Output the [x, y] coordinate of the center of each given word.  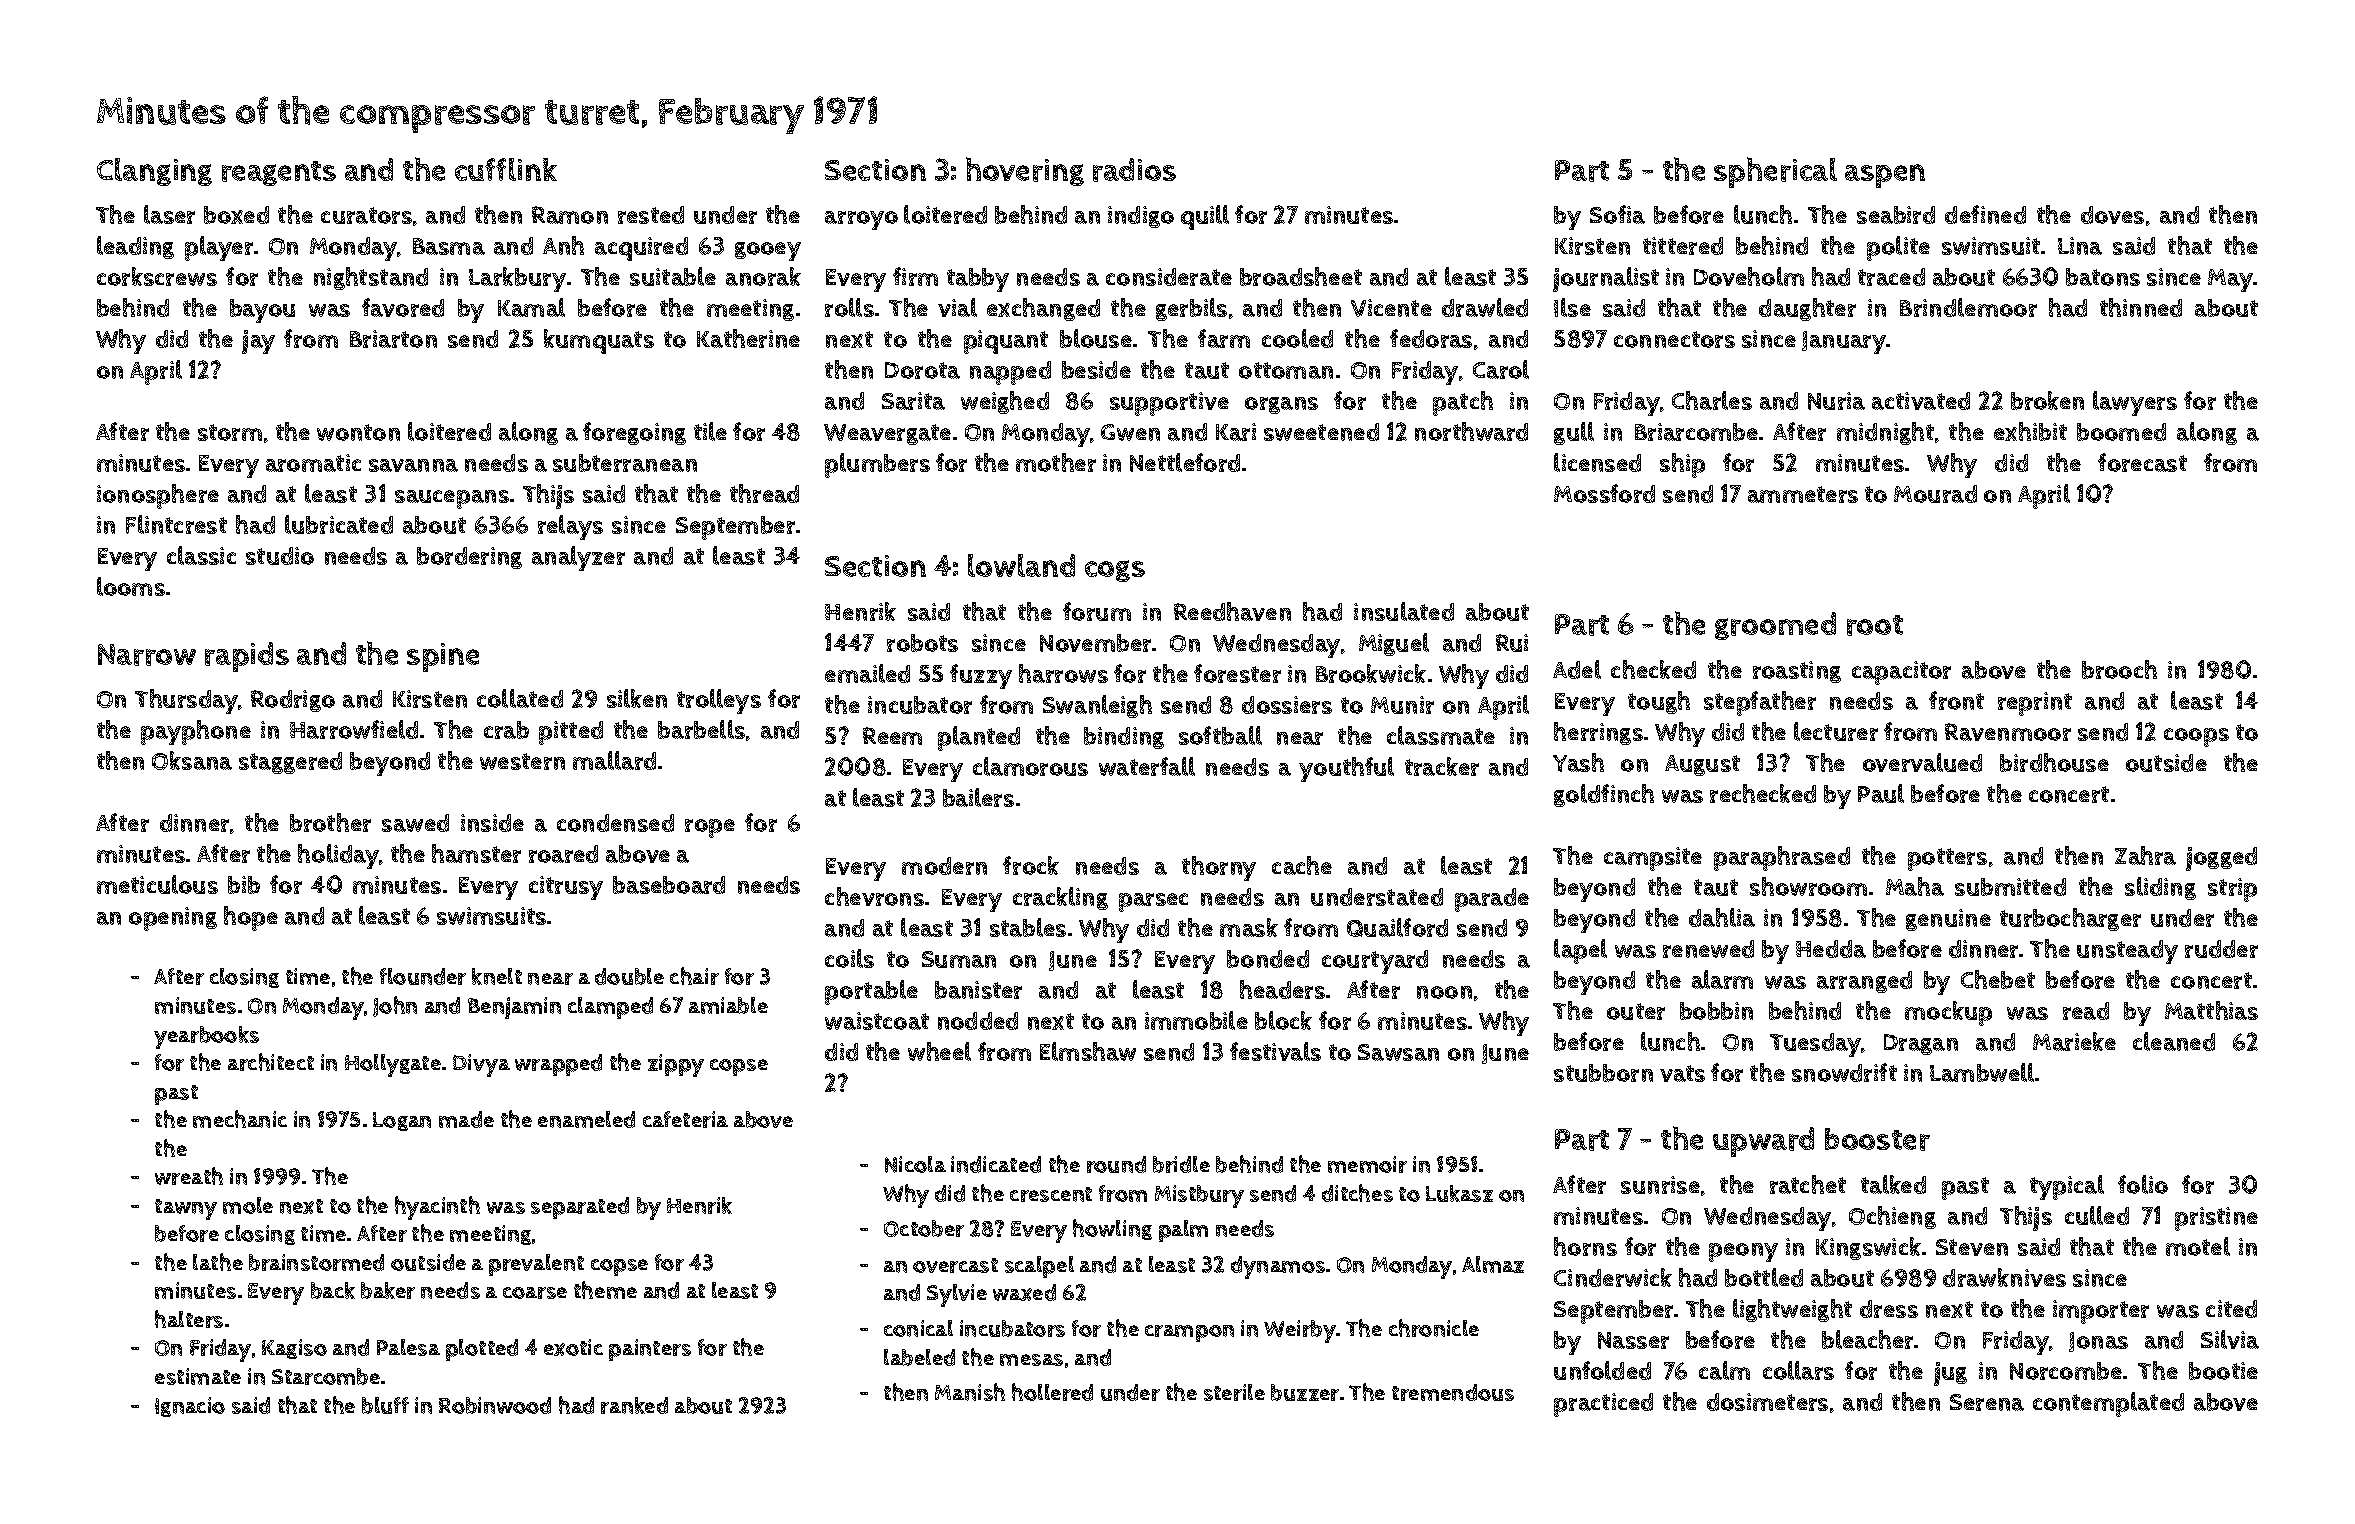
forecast [2142, 462]
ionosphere [158, 496]
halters [189, 1319]
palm [1183, 1231]
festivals [1275, 1051]
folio [2143, 1184]
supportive [1169, 404]
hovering [1025, 171]
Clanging [154, 172]
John [395, 1006]
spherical [1775, 172]
